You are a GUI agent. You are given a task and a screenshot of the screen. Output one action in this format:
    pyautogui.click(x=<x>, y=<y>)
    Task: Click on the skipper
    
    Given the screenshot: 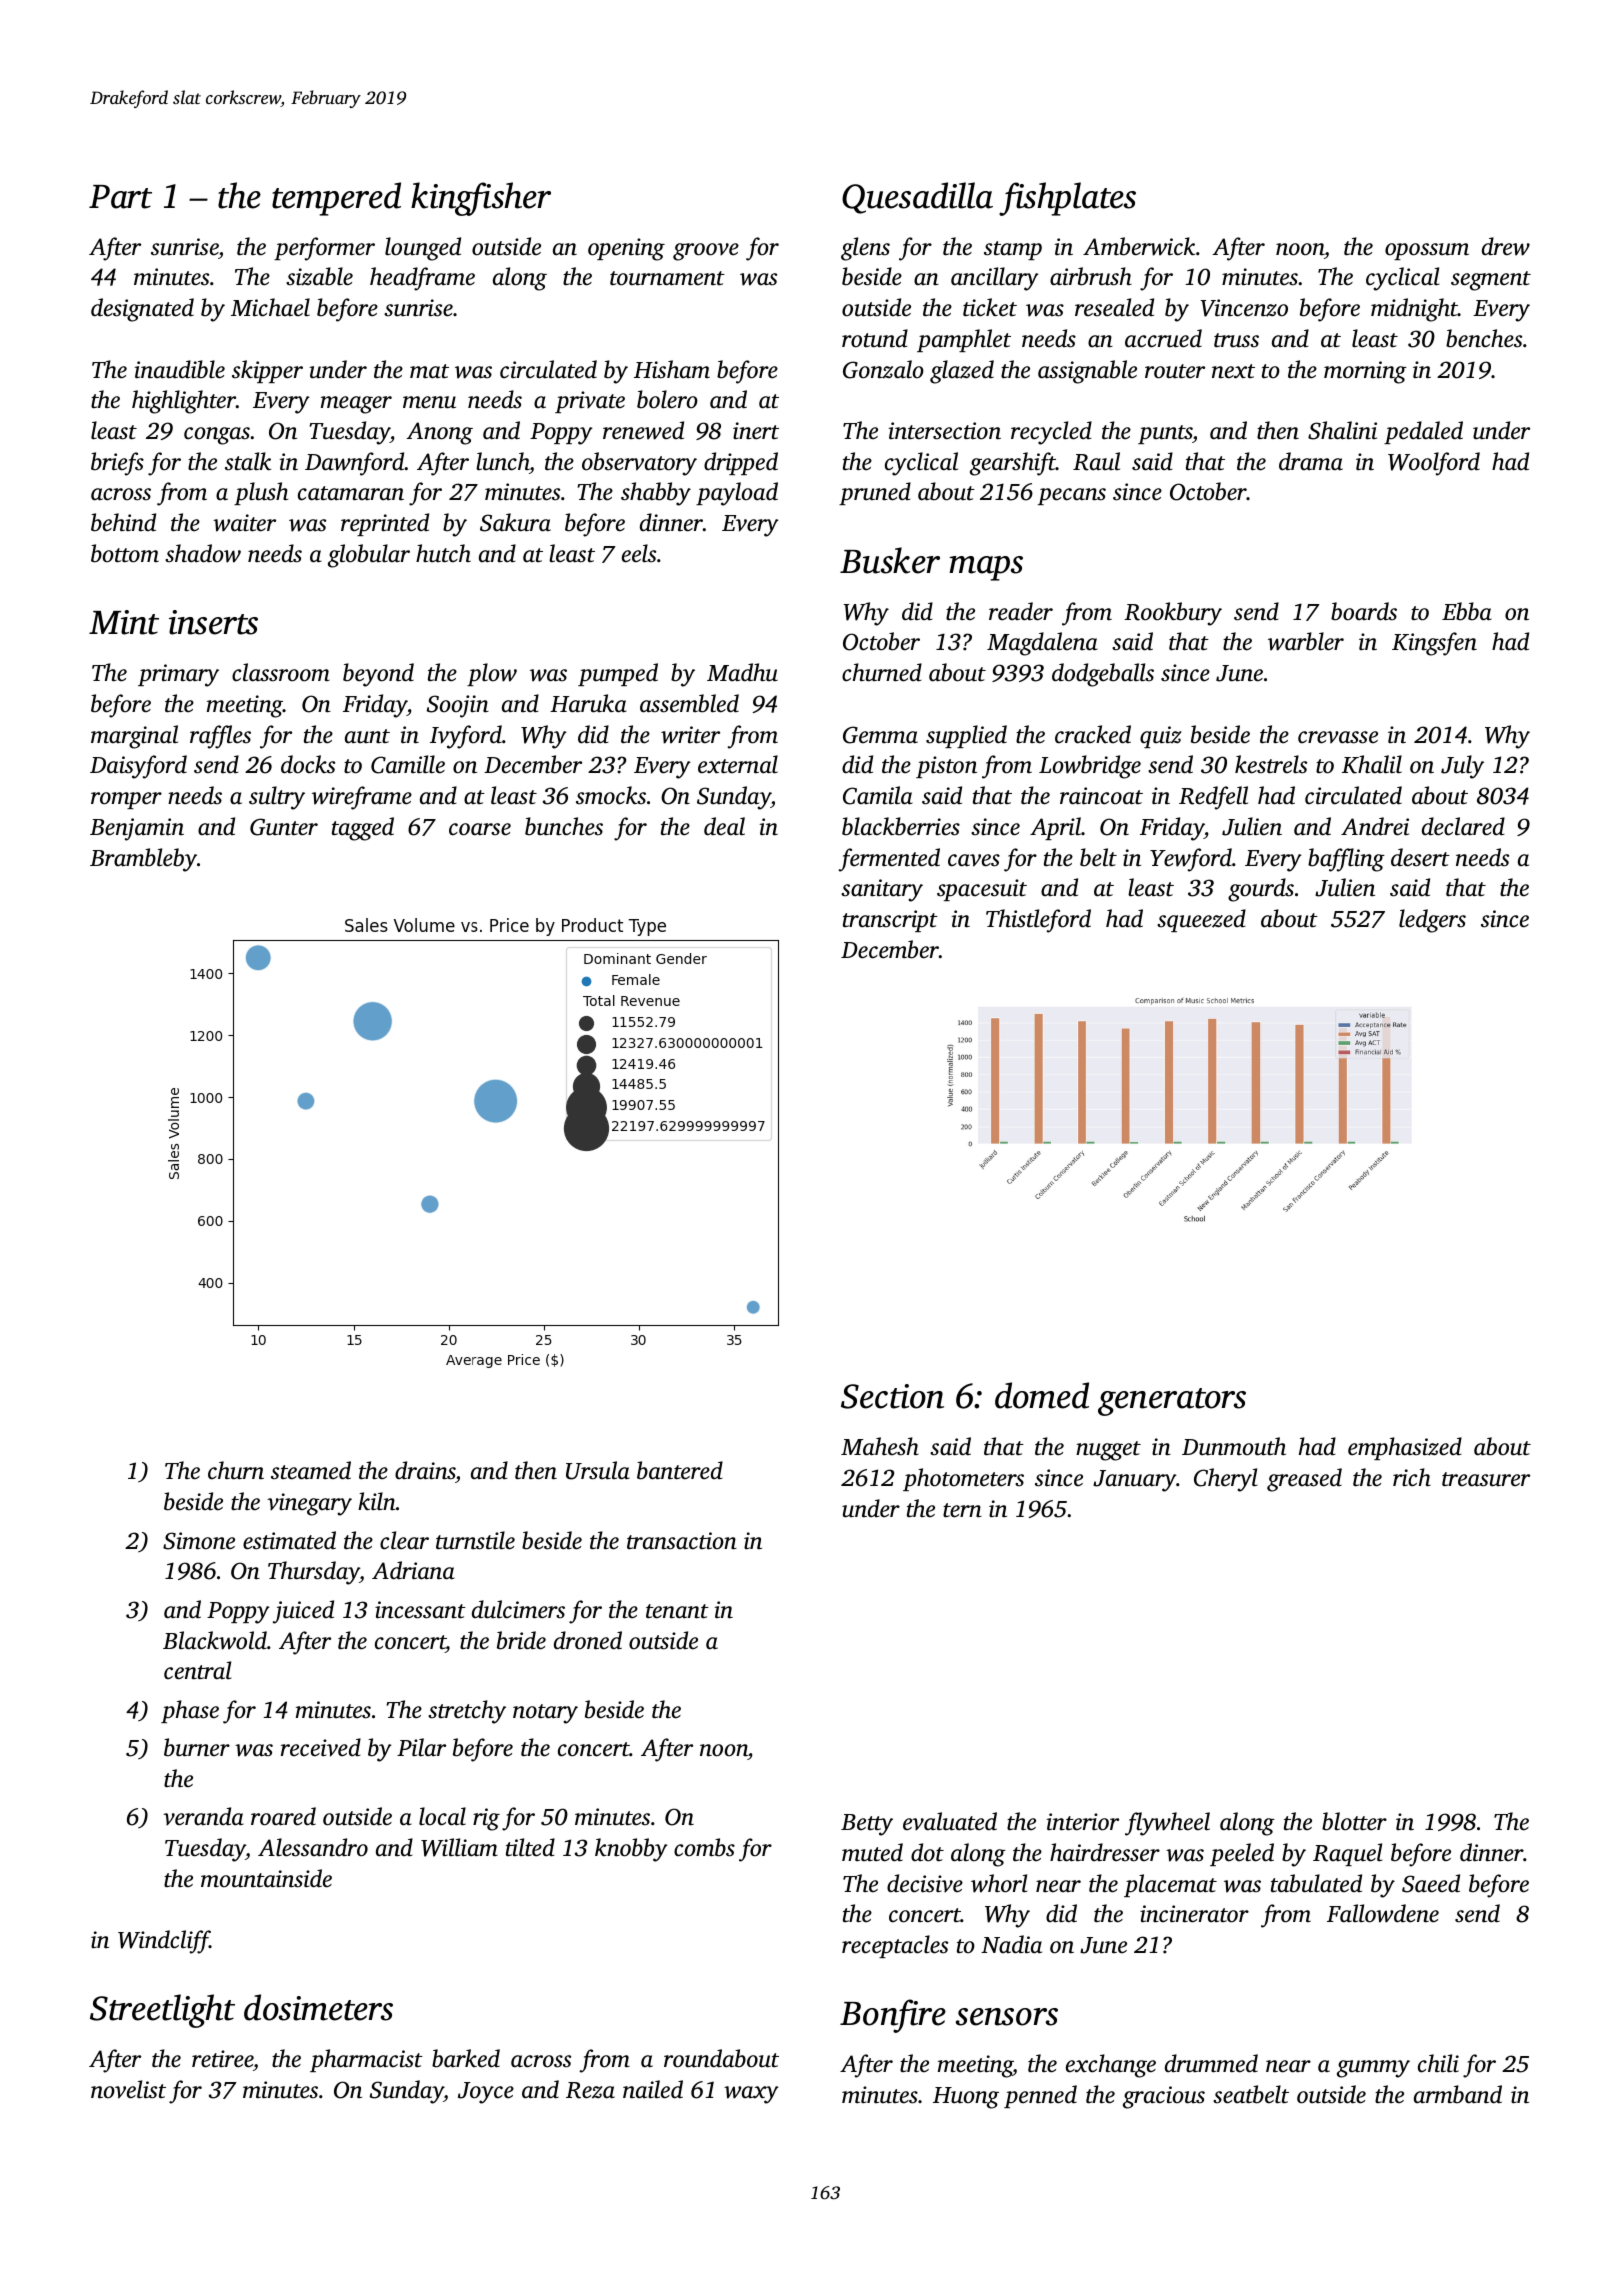 What is the action you would take?
    pyautogui.click(x=267, y=371)
